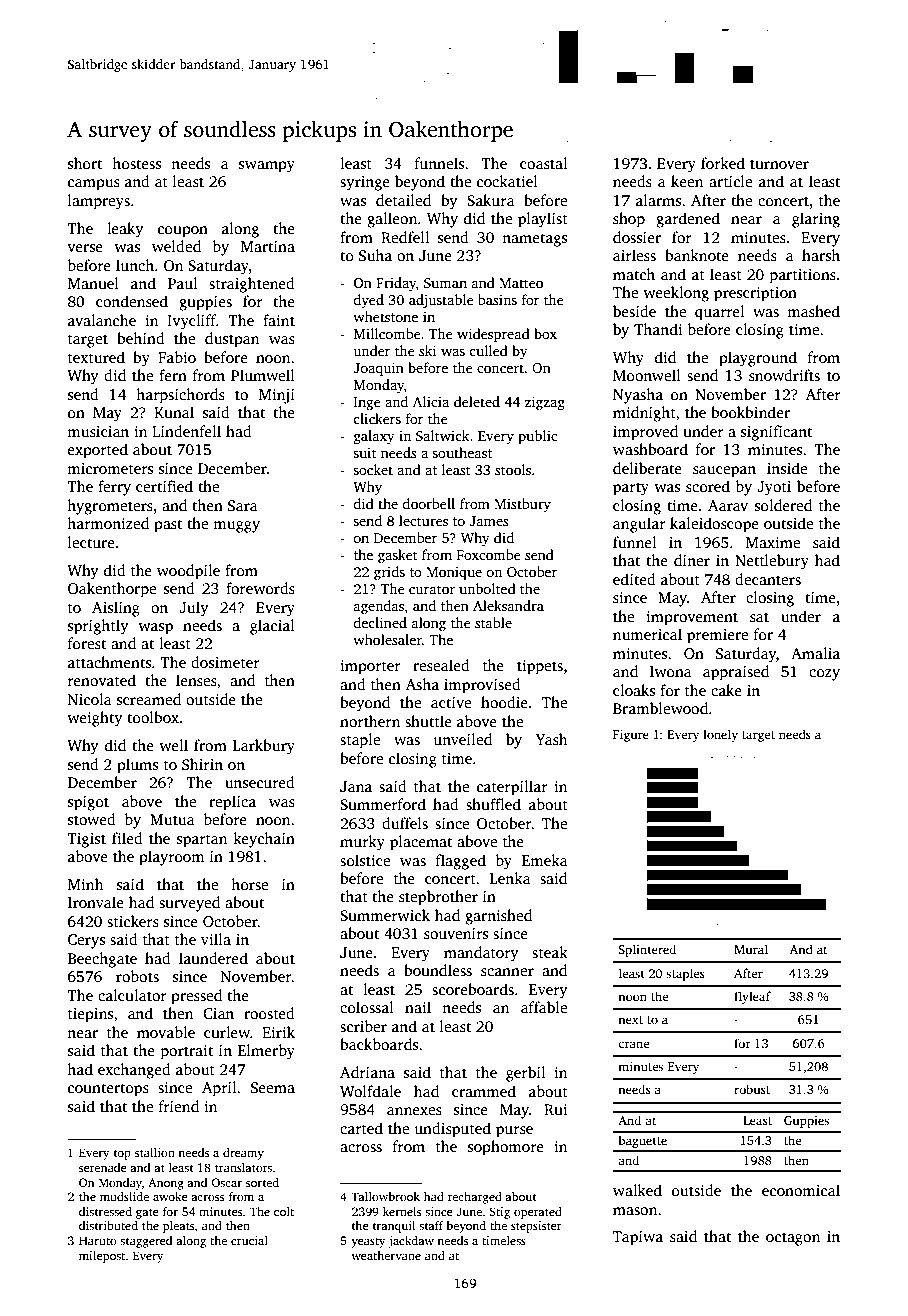 This image has width=908, height=1316. I want to click on coupon, so click(183, 232).
